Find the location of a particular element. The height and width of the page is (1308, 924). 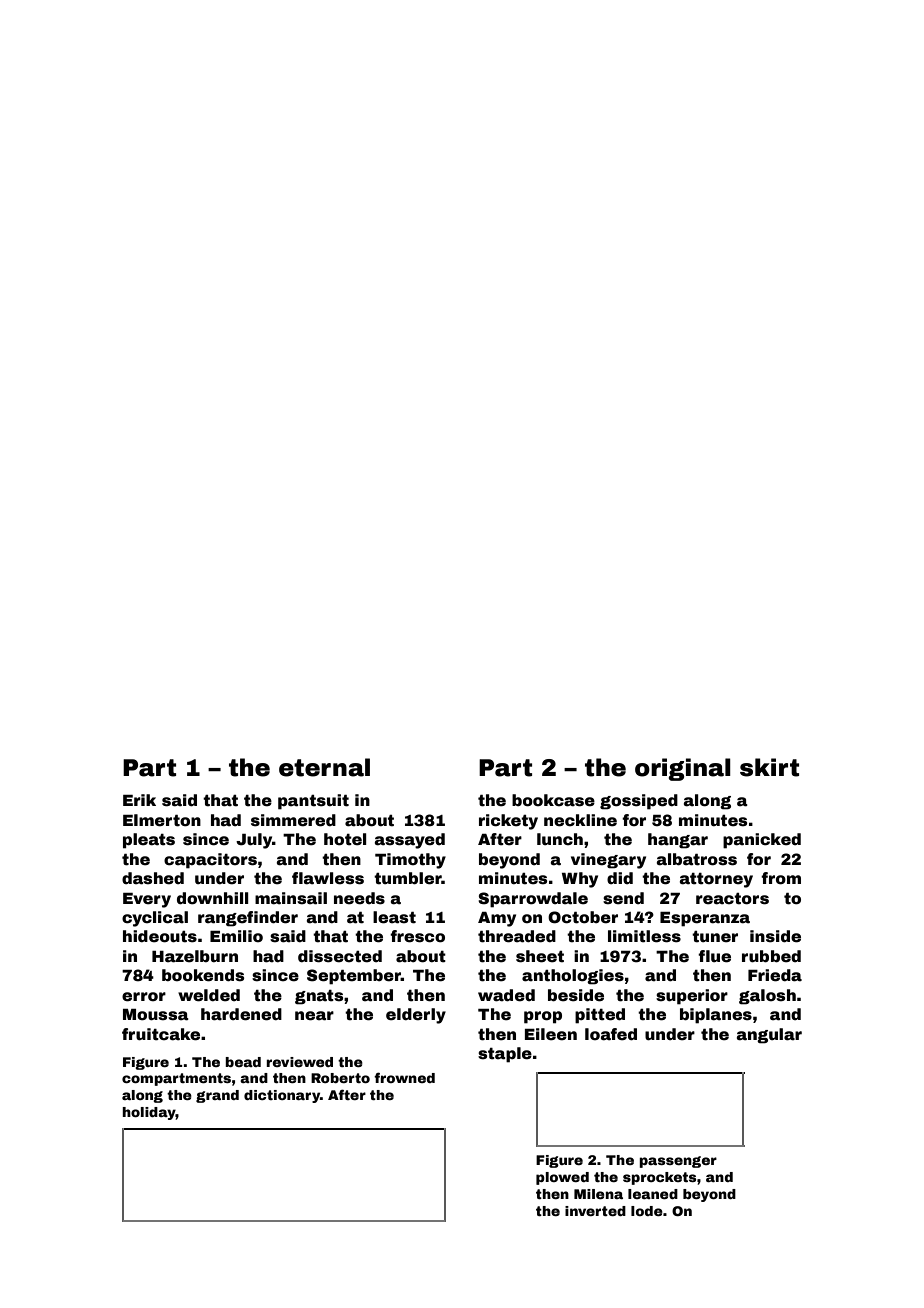

staple is located at coordinates (505, 1055).
